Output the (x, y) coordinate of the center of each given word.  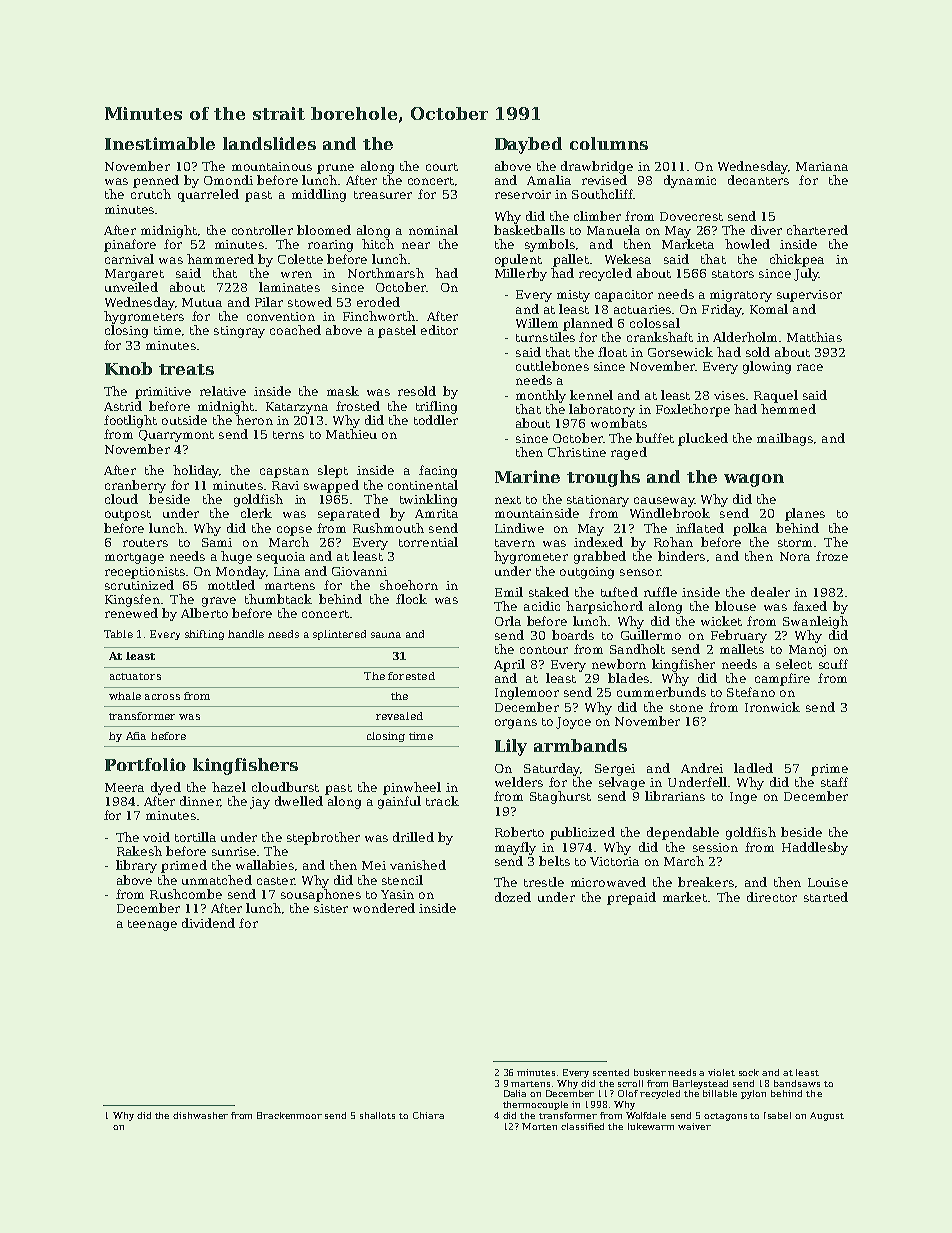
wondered (384, 908)
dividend (208, 923)
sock (749, 1072)
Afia (136, 736)
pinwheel (412, 788)
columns (609, 143)
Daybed (528, 145)
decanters (758, 180)
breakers (706, 882)
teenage (152, 925)
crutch (151, 194)
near (416, 245)
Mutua (202, 302)
